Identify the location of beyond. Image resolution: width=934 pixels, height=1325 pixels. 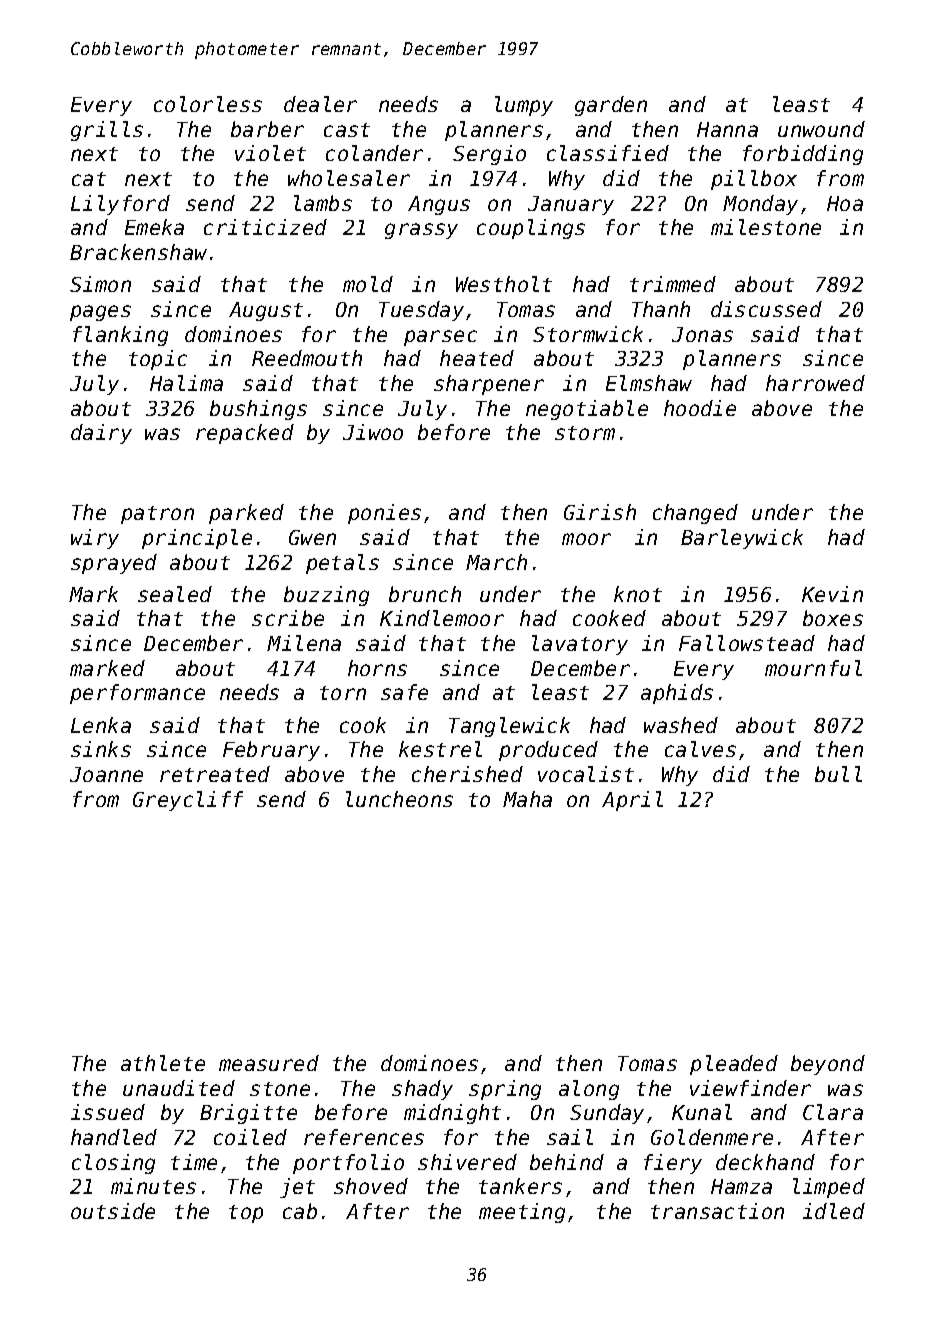
(828, 1065).
